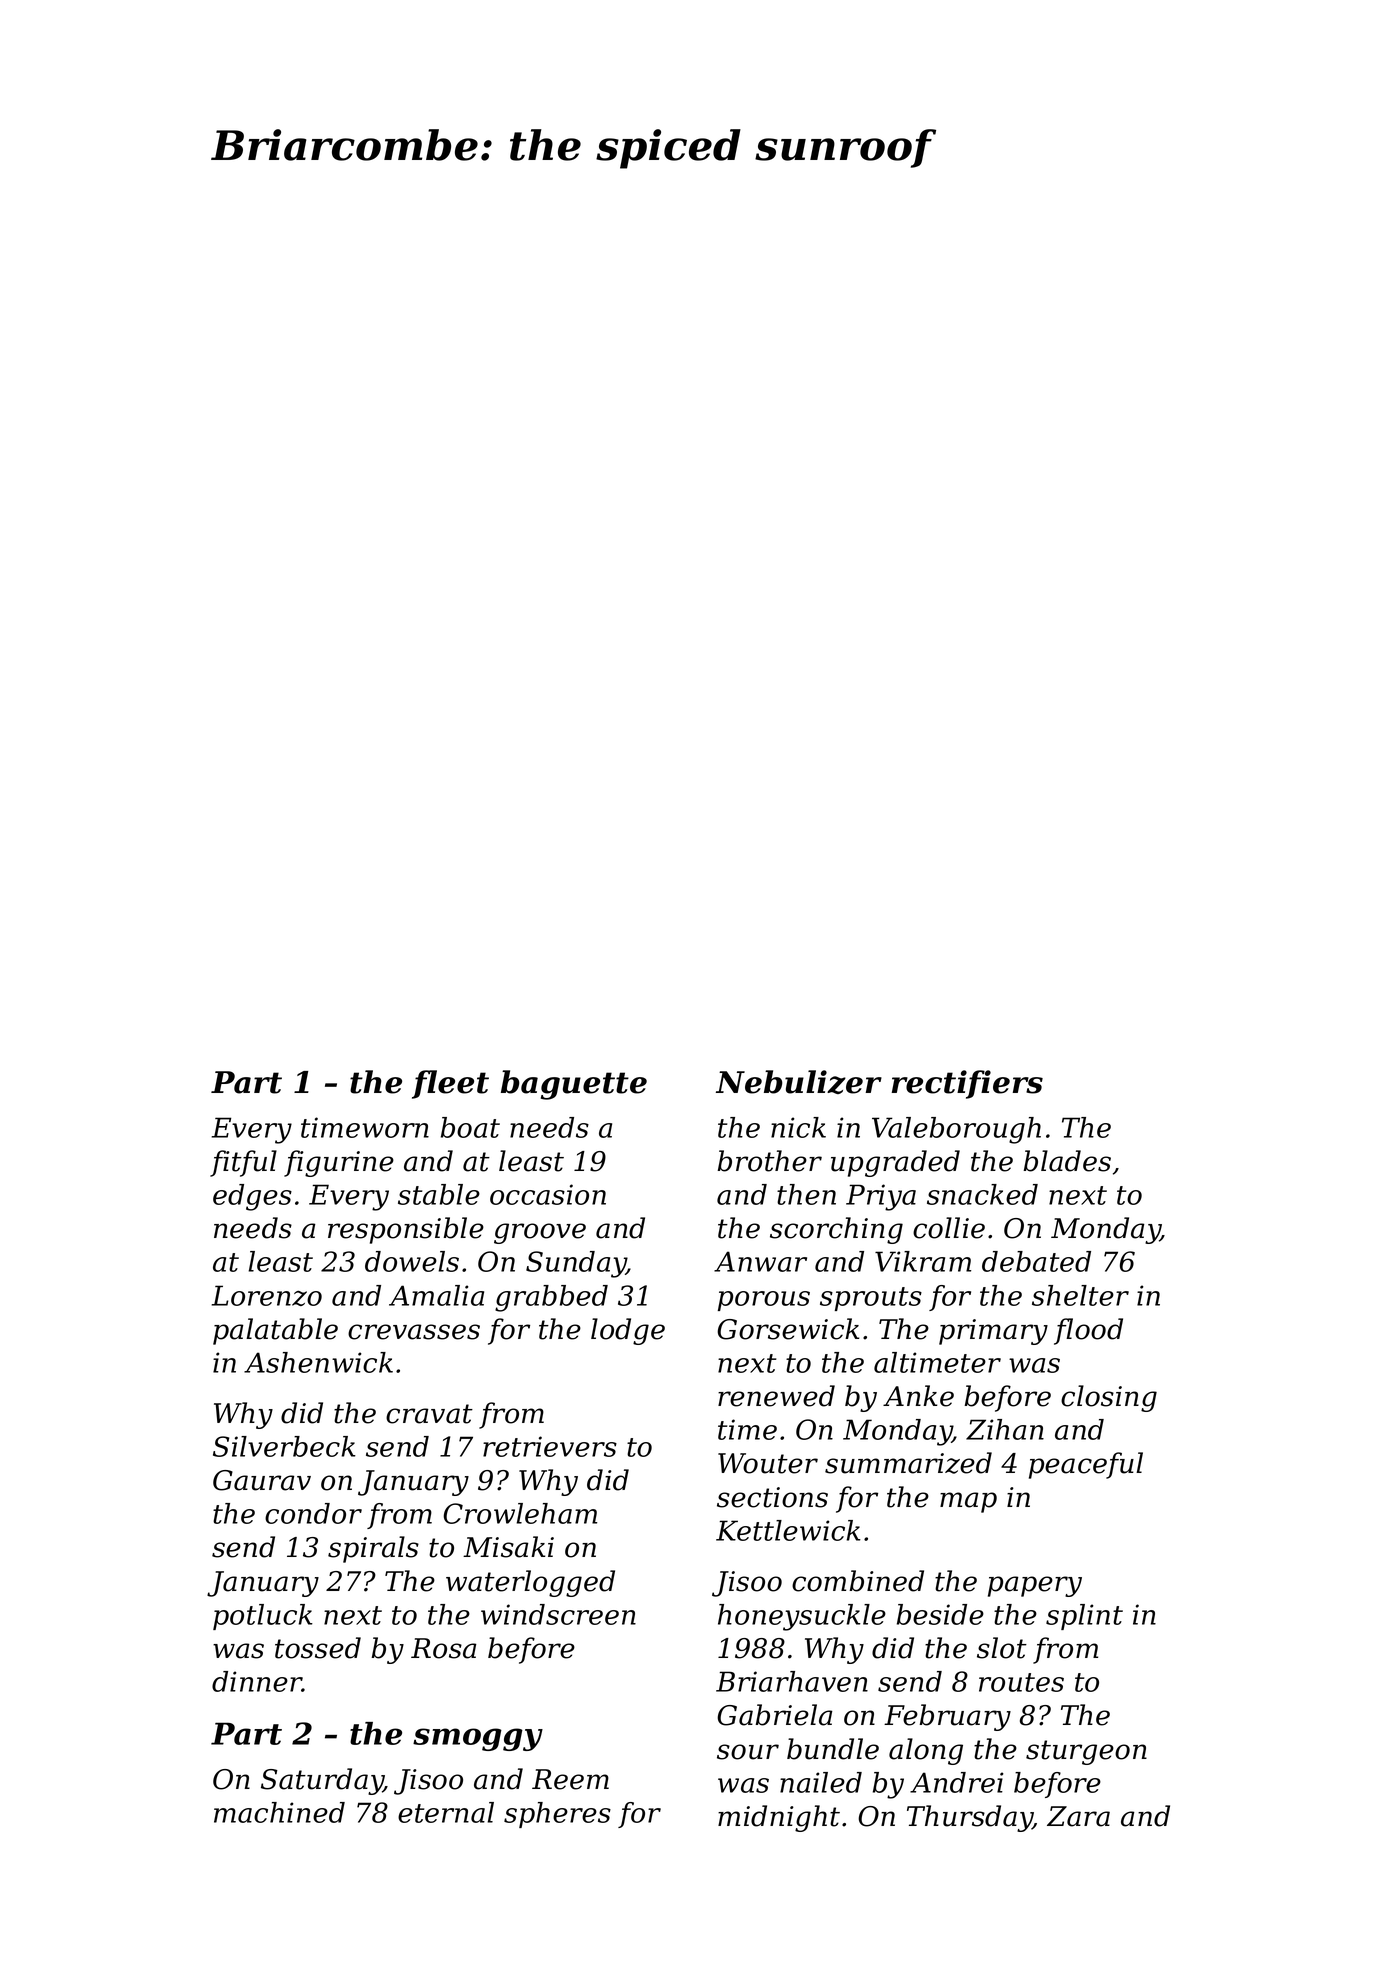 The height and width of the page is (1969, 1386). What do you see at coordinates (1086, 1465) in the page?
I see `peaceful` at bounding box center [1086, 1465].
